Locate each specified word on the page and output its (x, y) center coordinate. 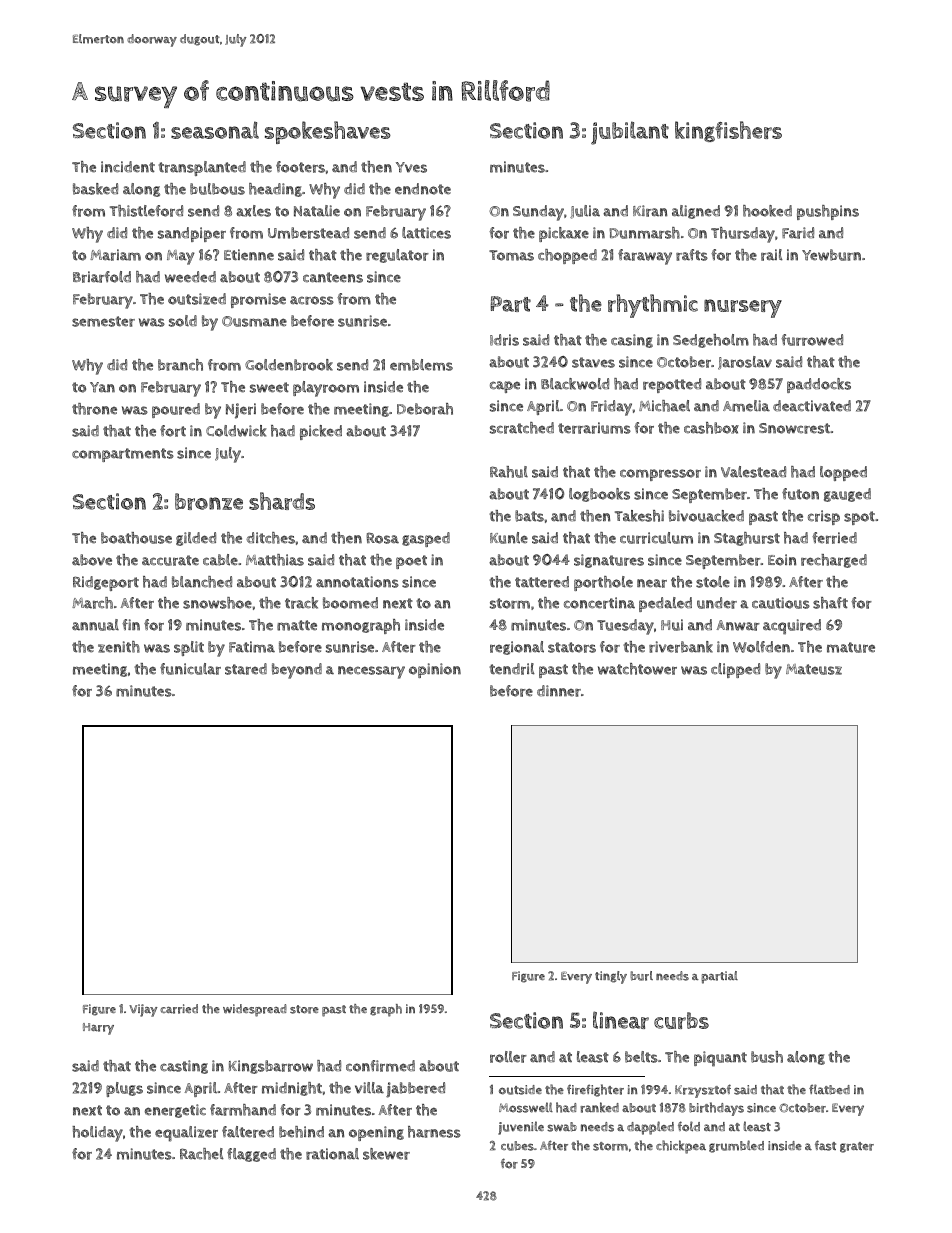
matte (297, 625)
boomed (350, 603)
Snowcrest (794, 428)
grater (857, 1147)
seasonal (215, 130)
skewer (386, 1154)
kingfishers (728, 131)
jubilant (630, 133)
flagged (251, 1155)
